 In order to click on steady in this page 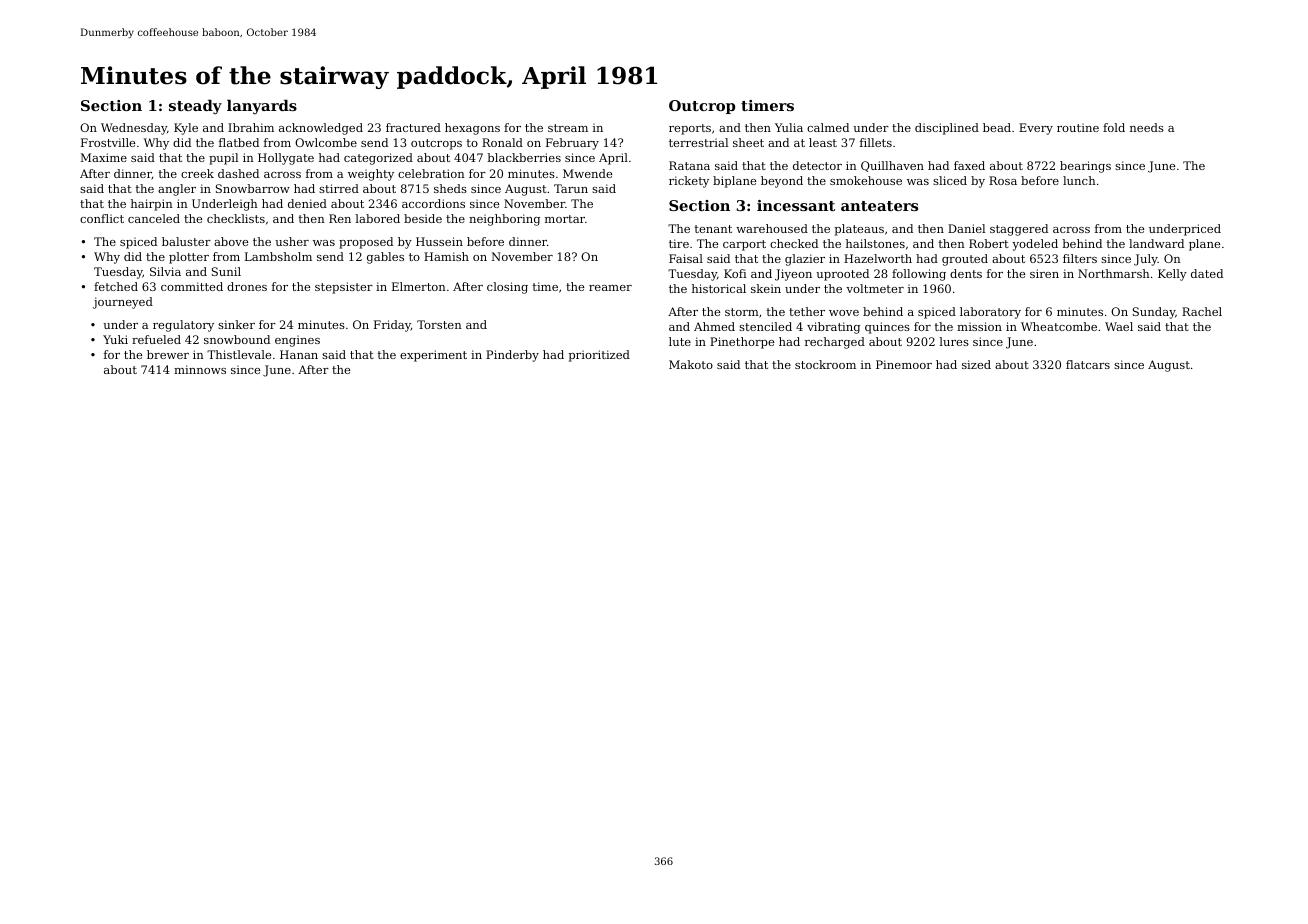, I will do `click(195, 107)`.
